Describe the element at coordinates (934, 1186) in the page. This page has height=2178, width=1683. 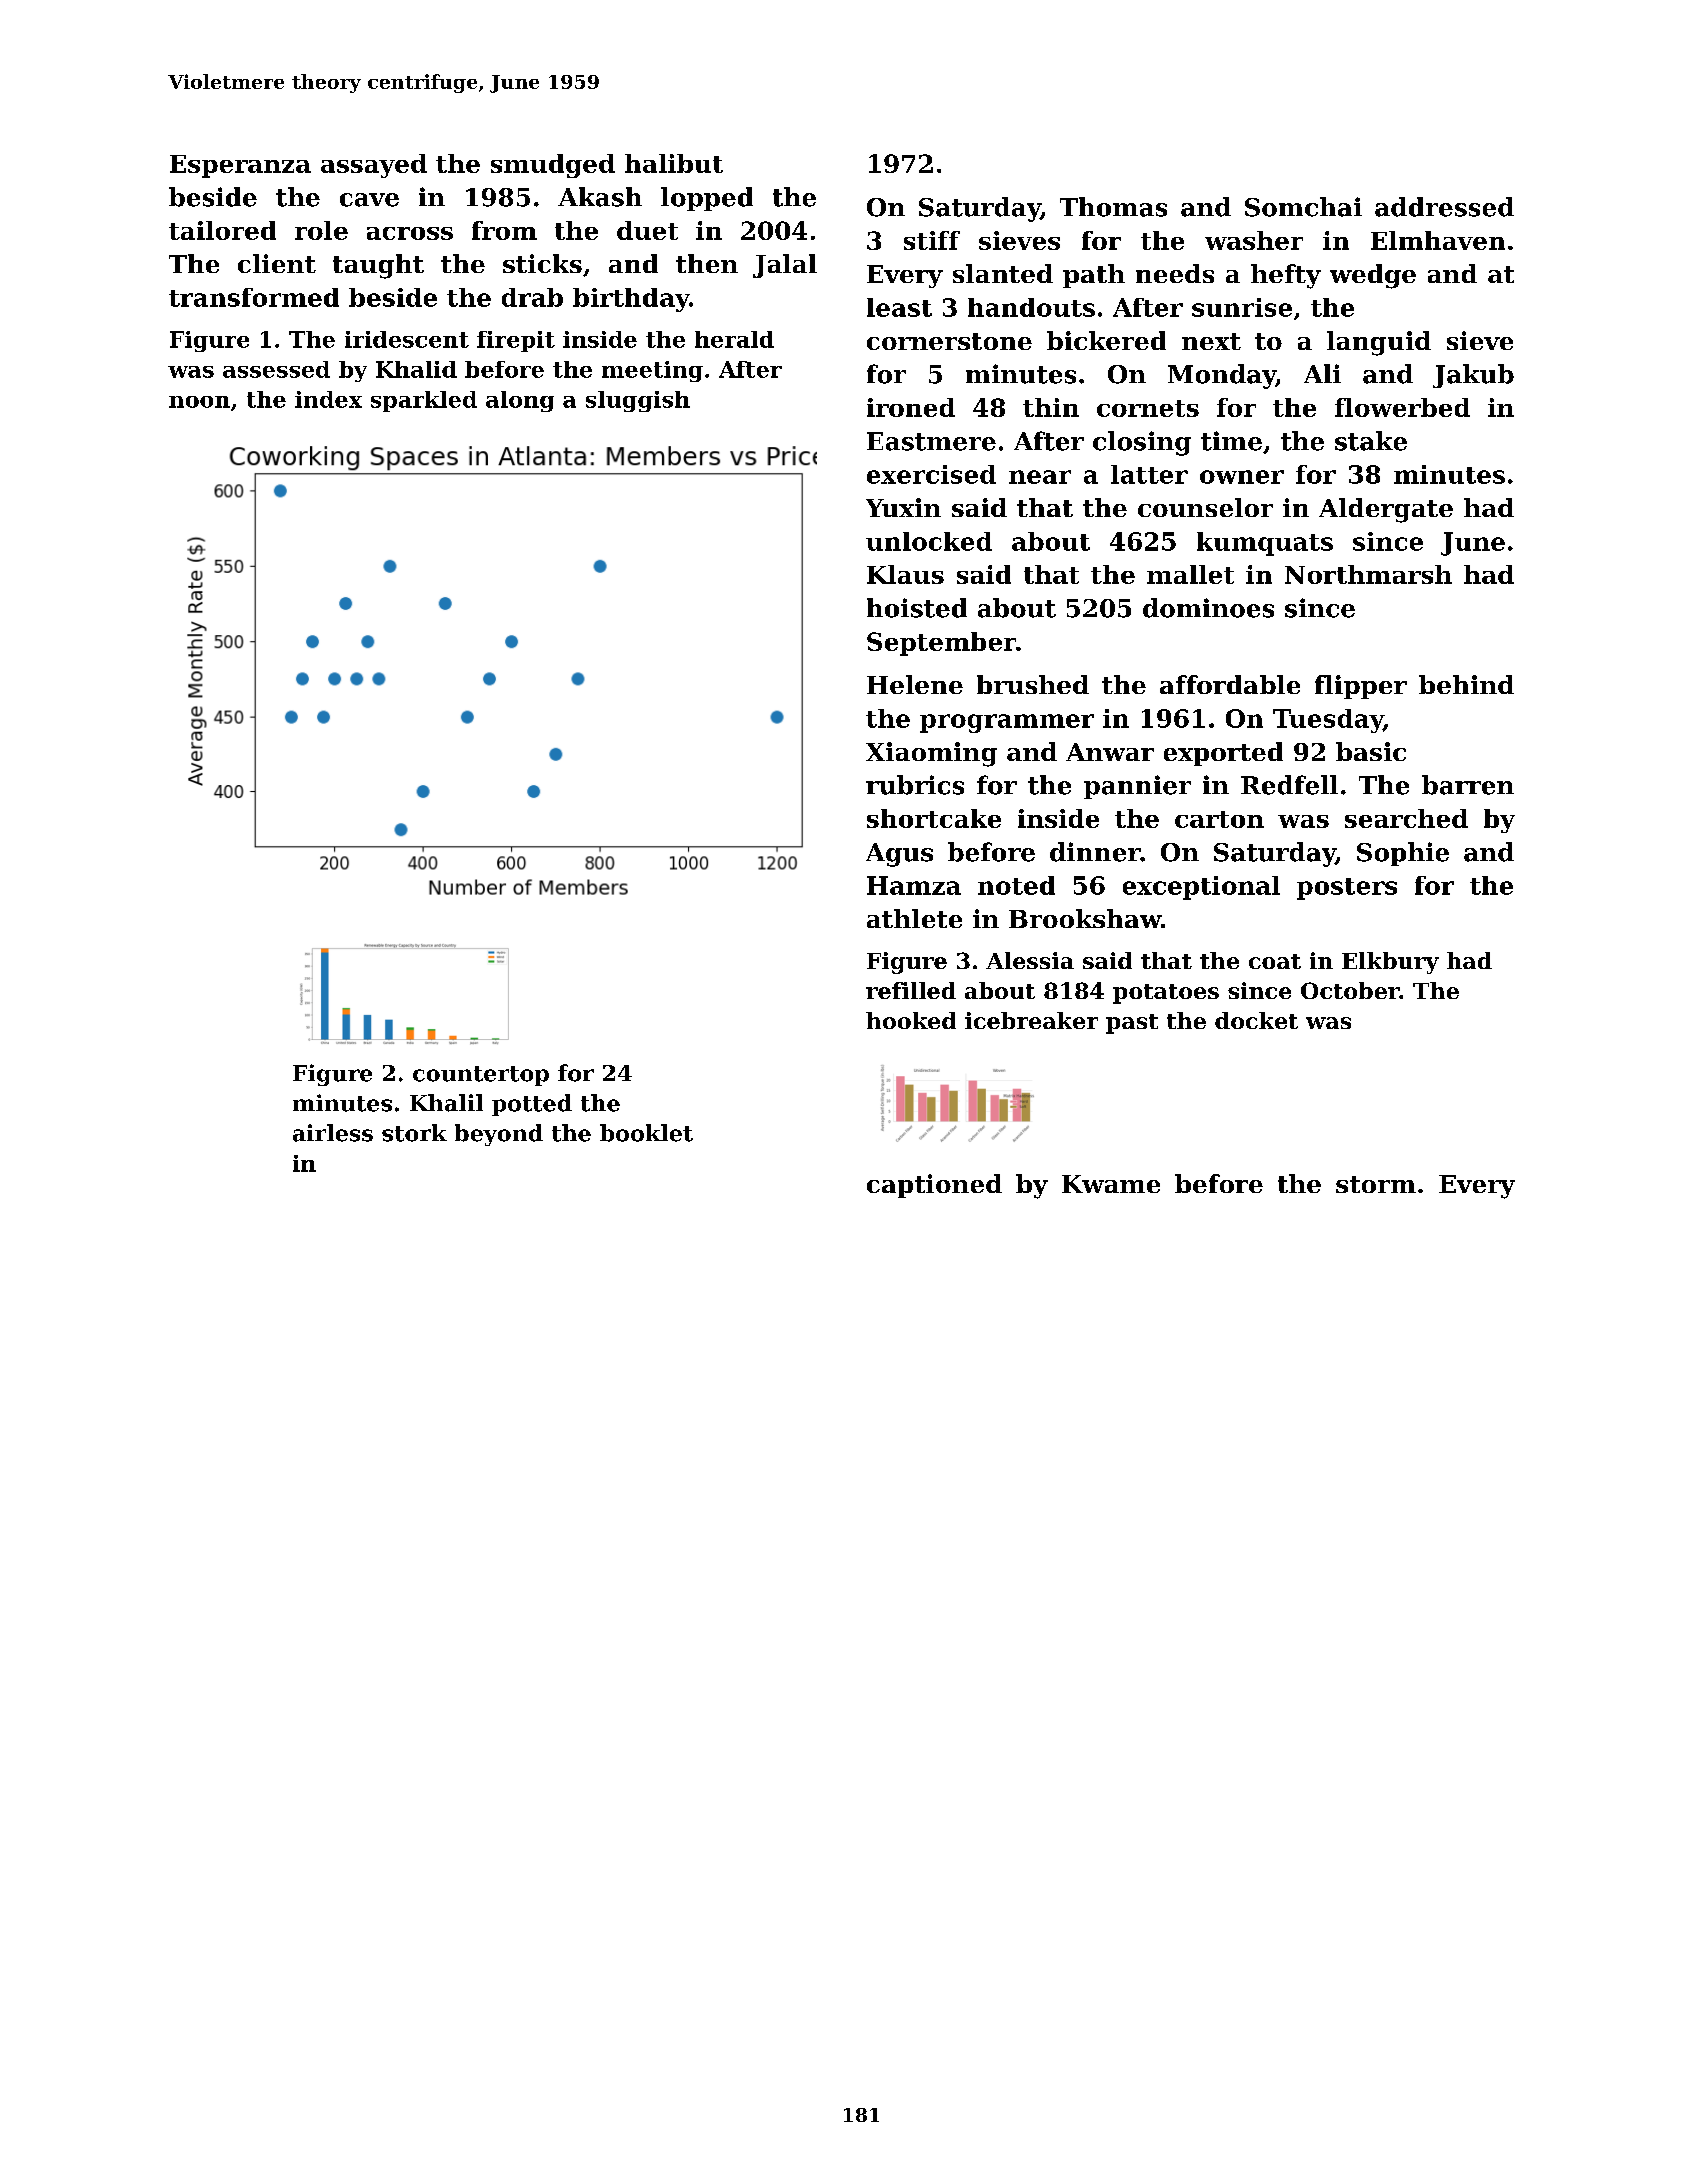
I see `captioned` at that location.
